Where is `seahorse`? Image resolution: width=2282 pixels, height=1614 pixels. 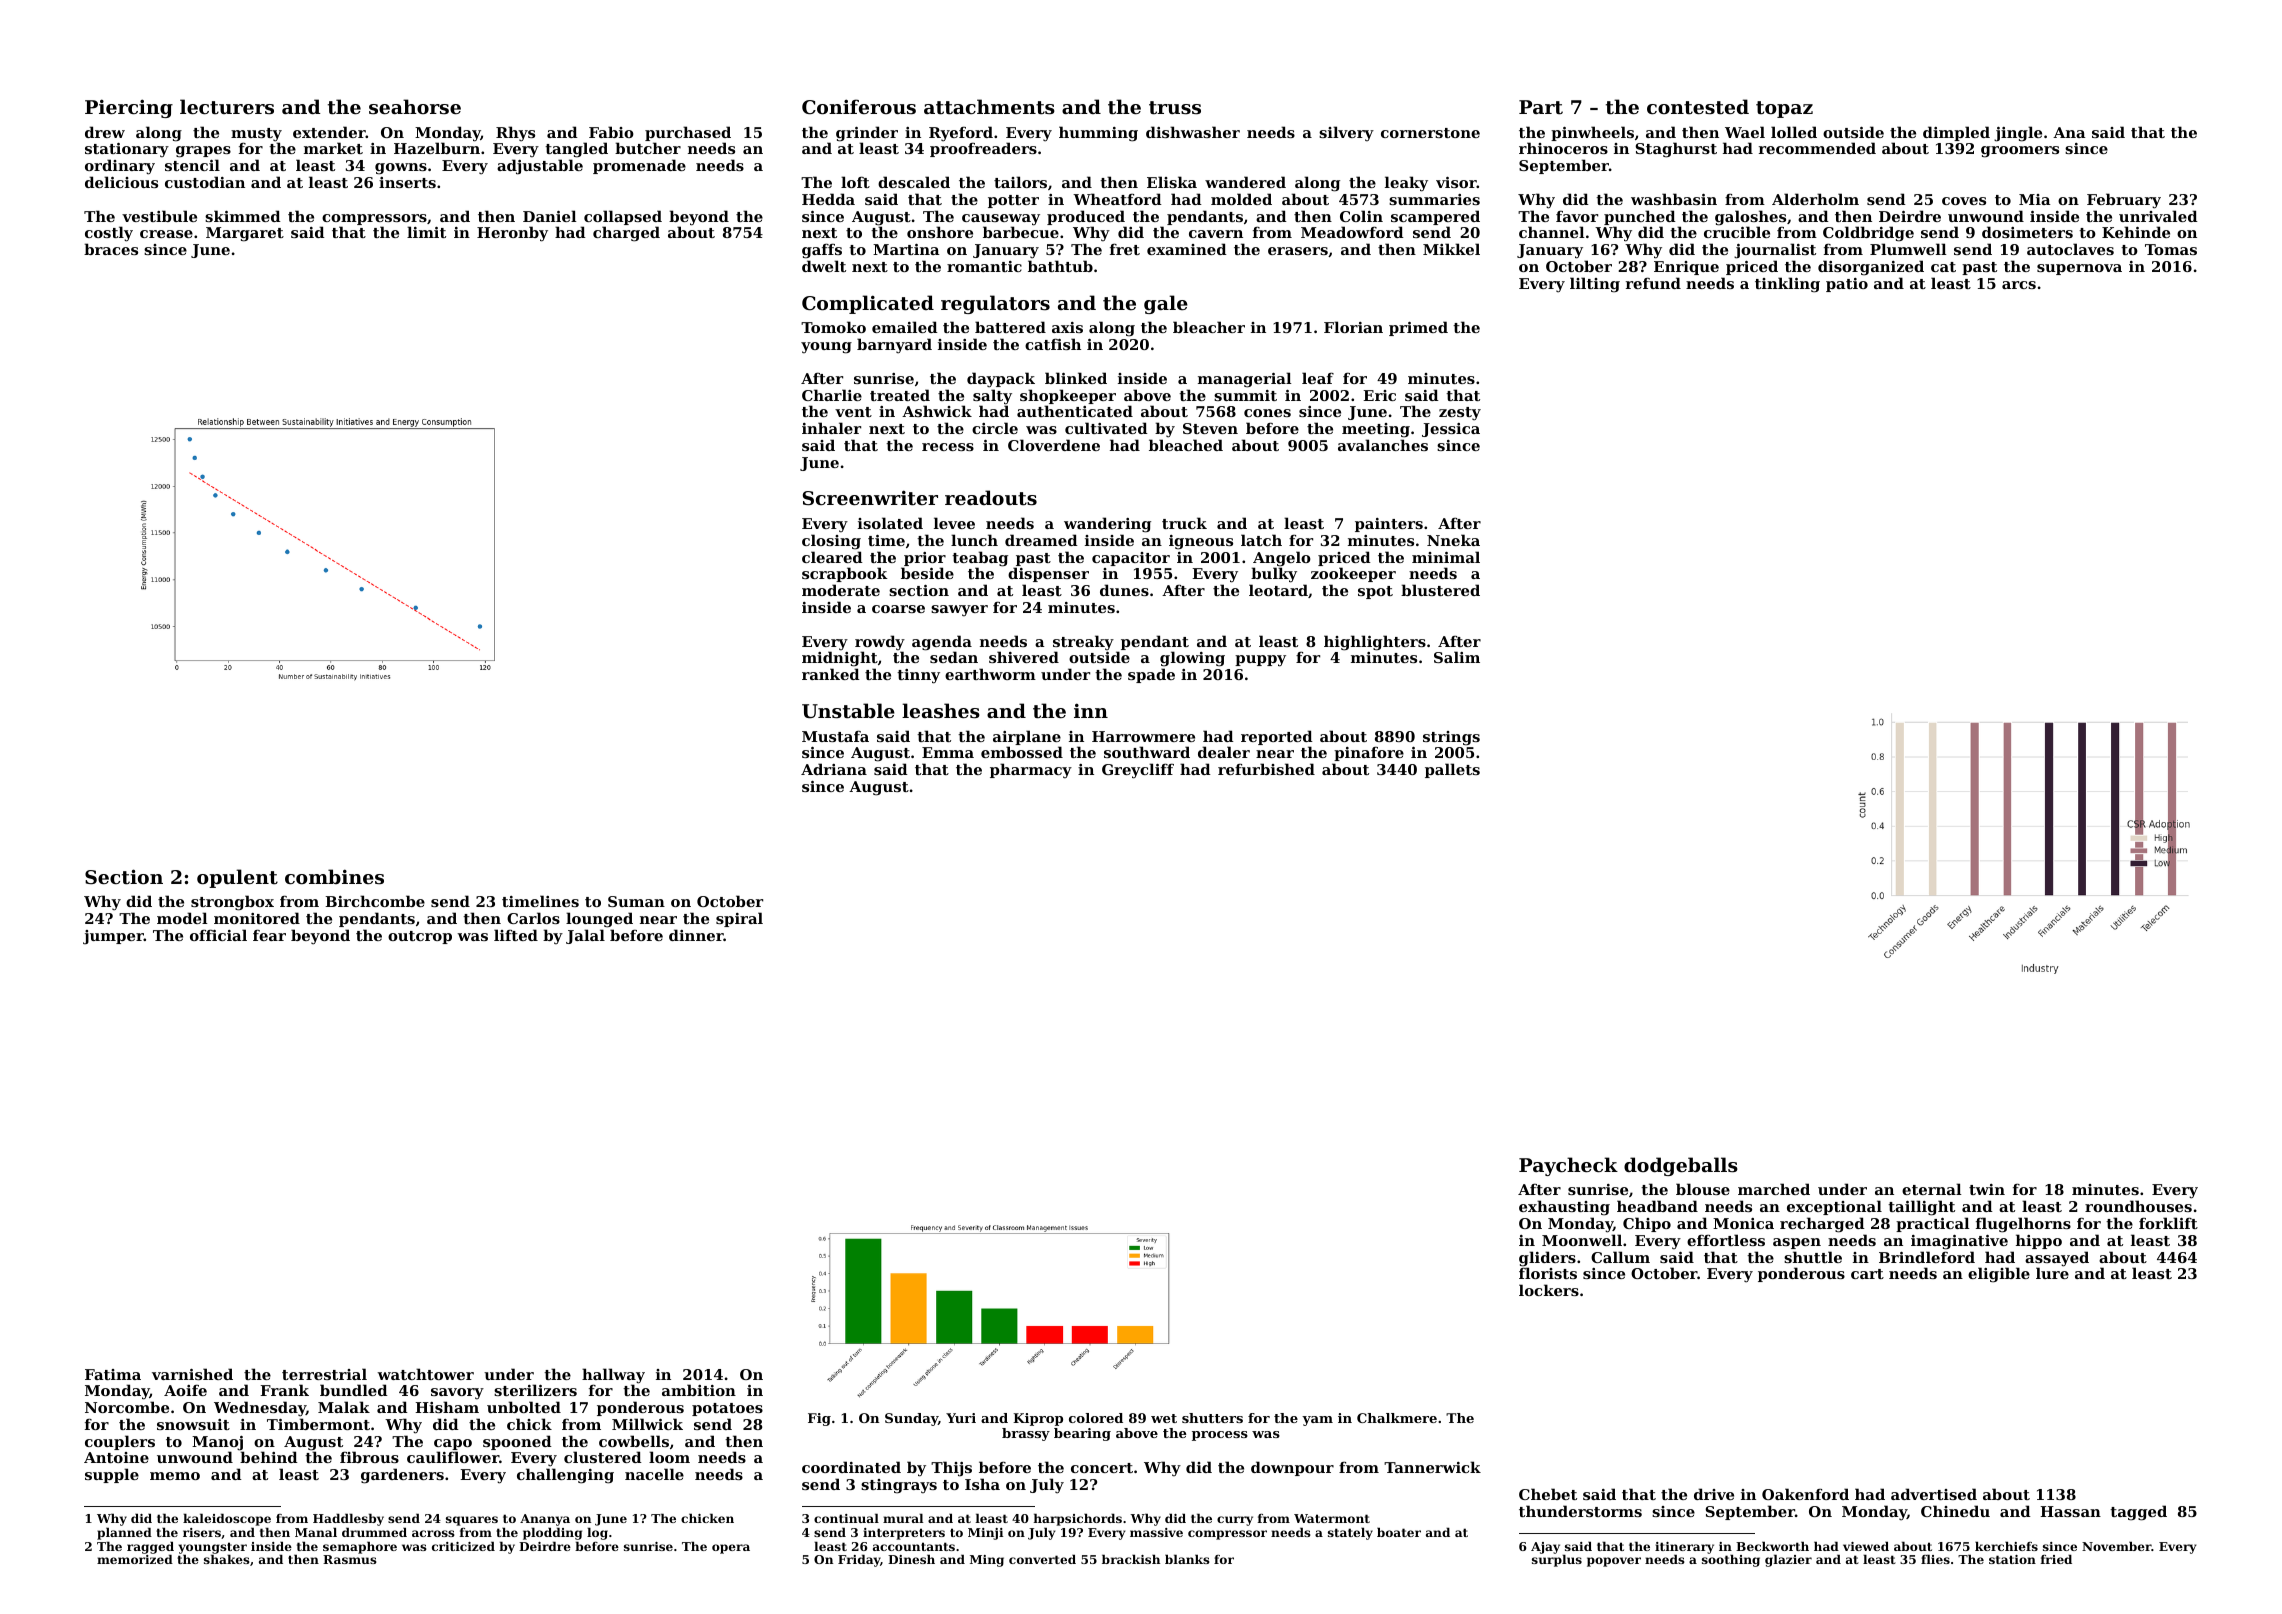 seahorse is located at coordinates (415, 107).
